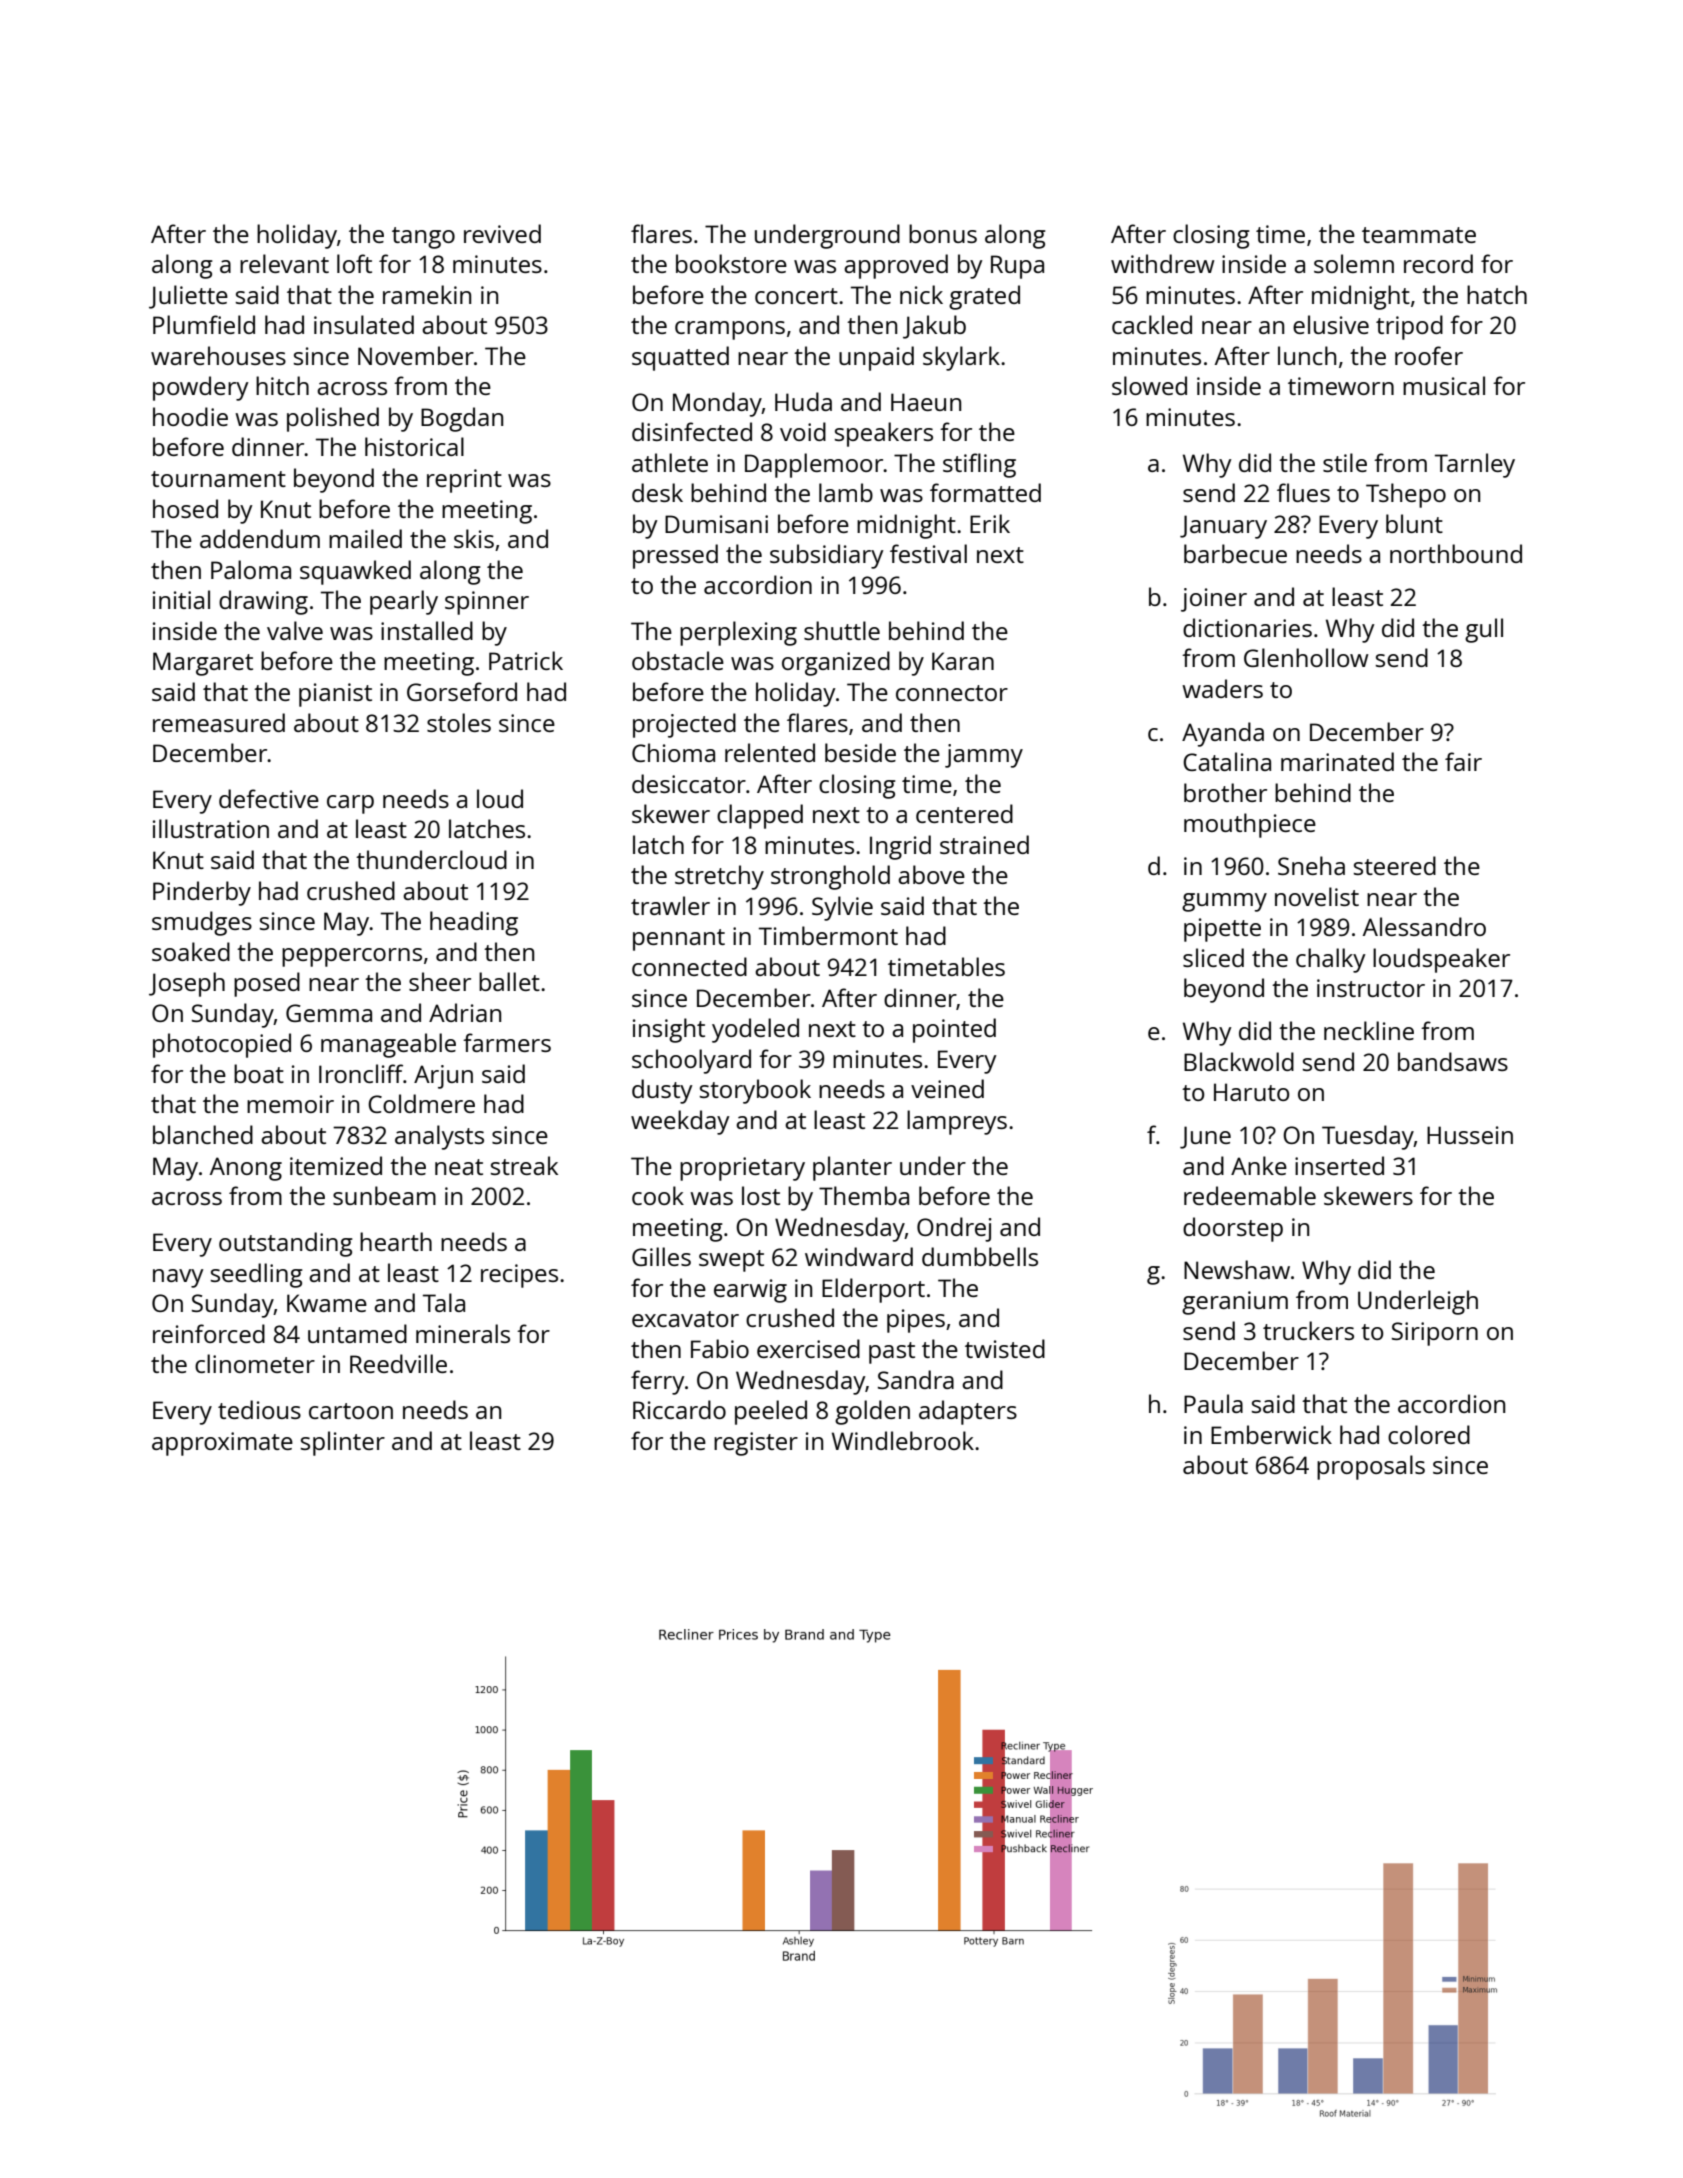 Image resolution: width=1683 pixels, height=2178 pixels. Describe the element at coordinates (343, 1443) in the document. I see `splinter` at that location.
